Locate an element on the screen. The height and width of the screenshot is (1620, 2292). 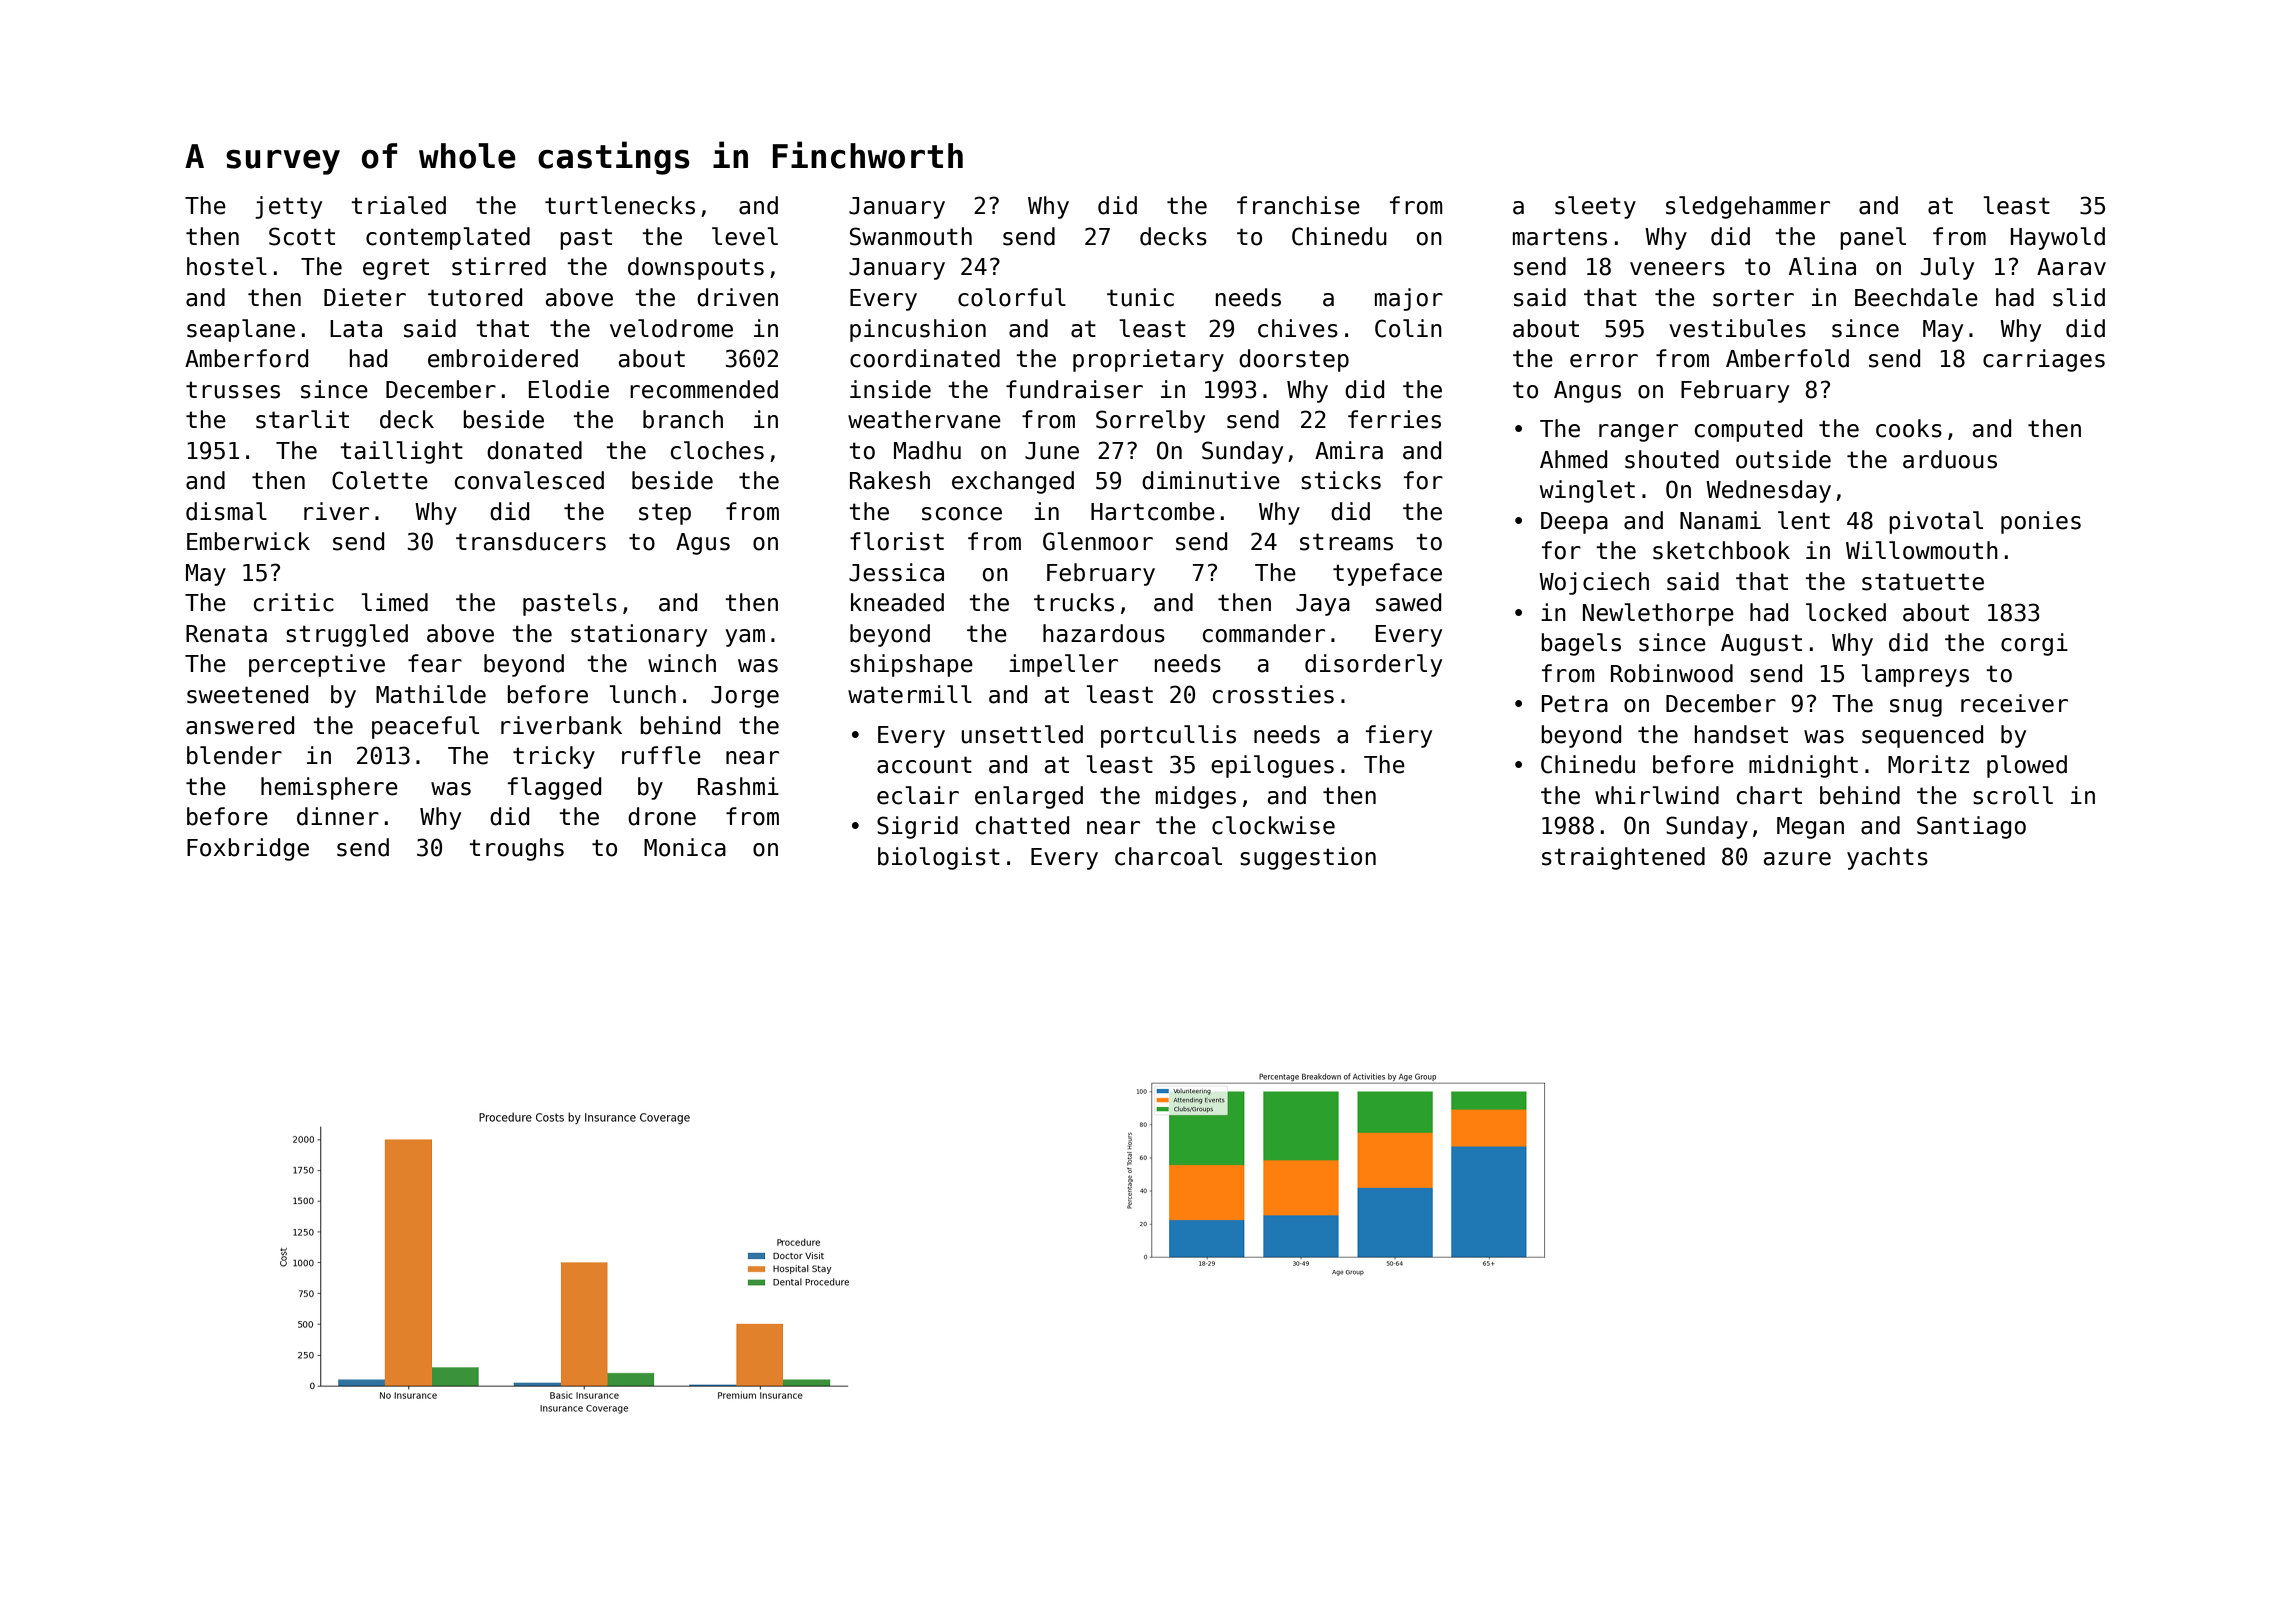
Aarav is located at coordinates (2071, 267).
